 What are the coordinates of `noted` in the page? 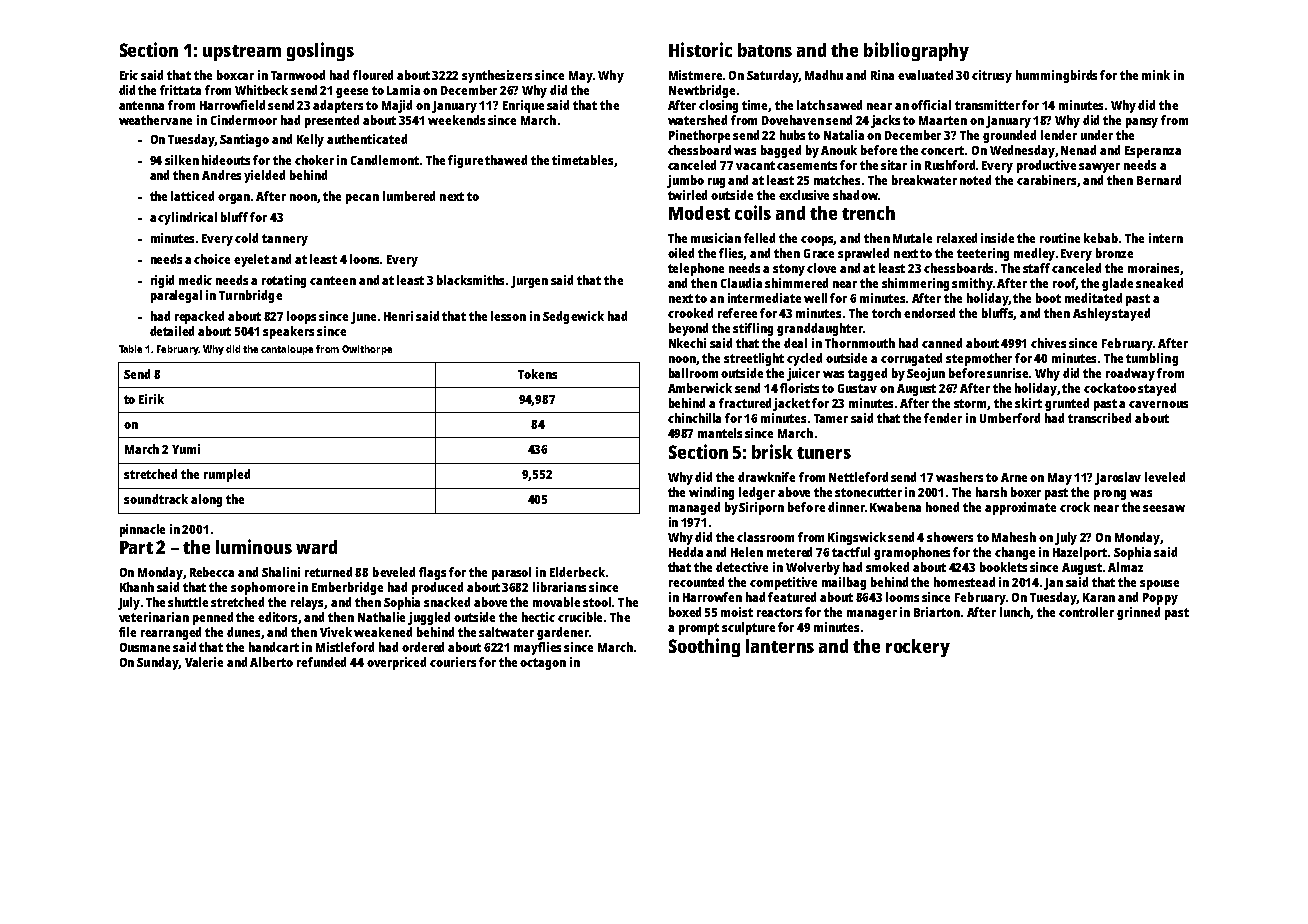 It's located at (975, 180).
